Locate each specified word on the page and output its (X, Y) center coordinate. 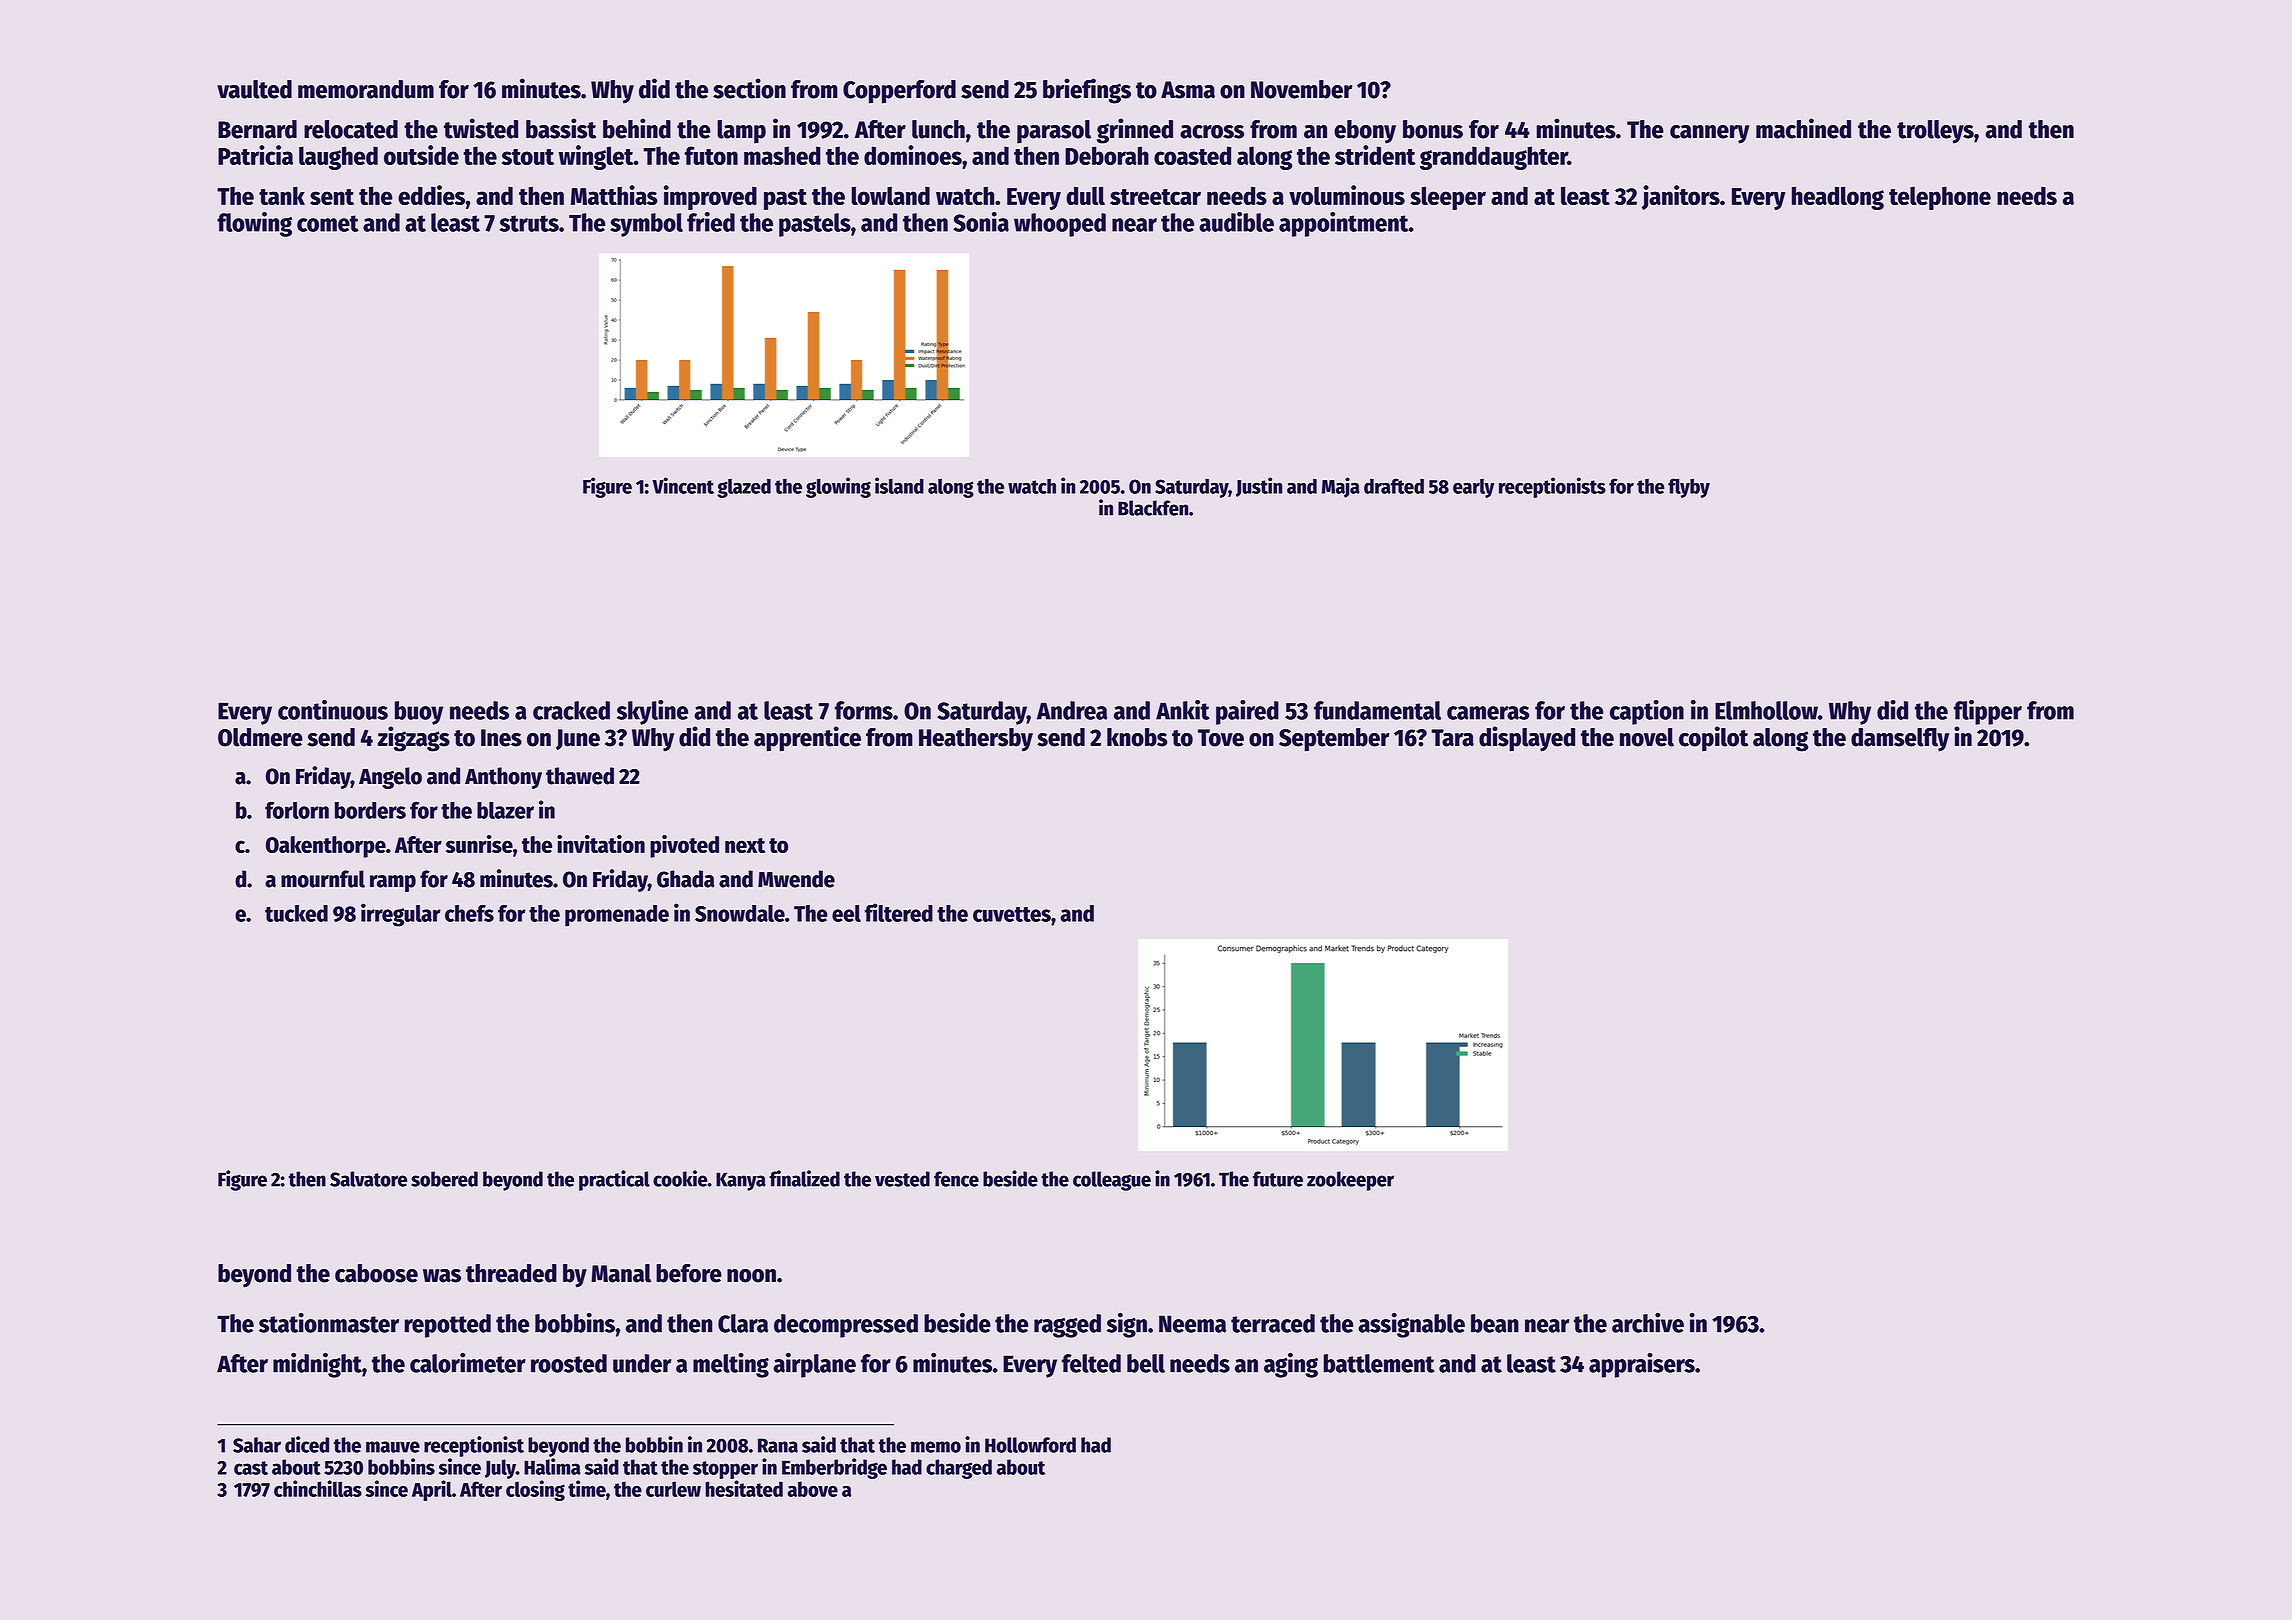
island (899, 485)
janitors (1681, 197)
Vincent (683, 485)
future (1278, 1179)
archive (1648, 1323)
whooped (1060, 225)
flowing (254, 224)
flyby (1689, 488)
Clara (743, 1323)
